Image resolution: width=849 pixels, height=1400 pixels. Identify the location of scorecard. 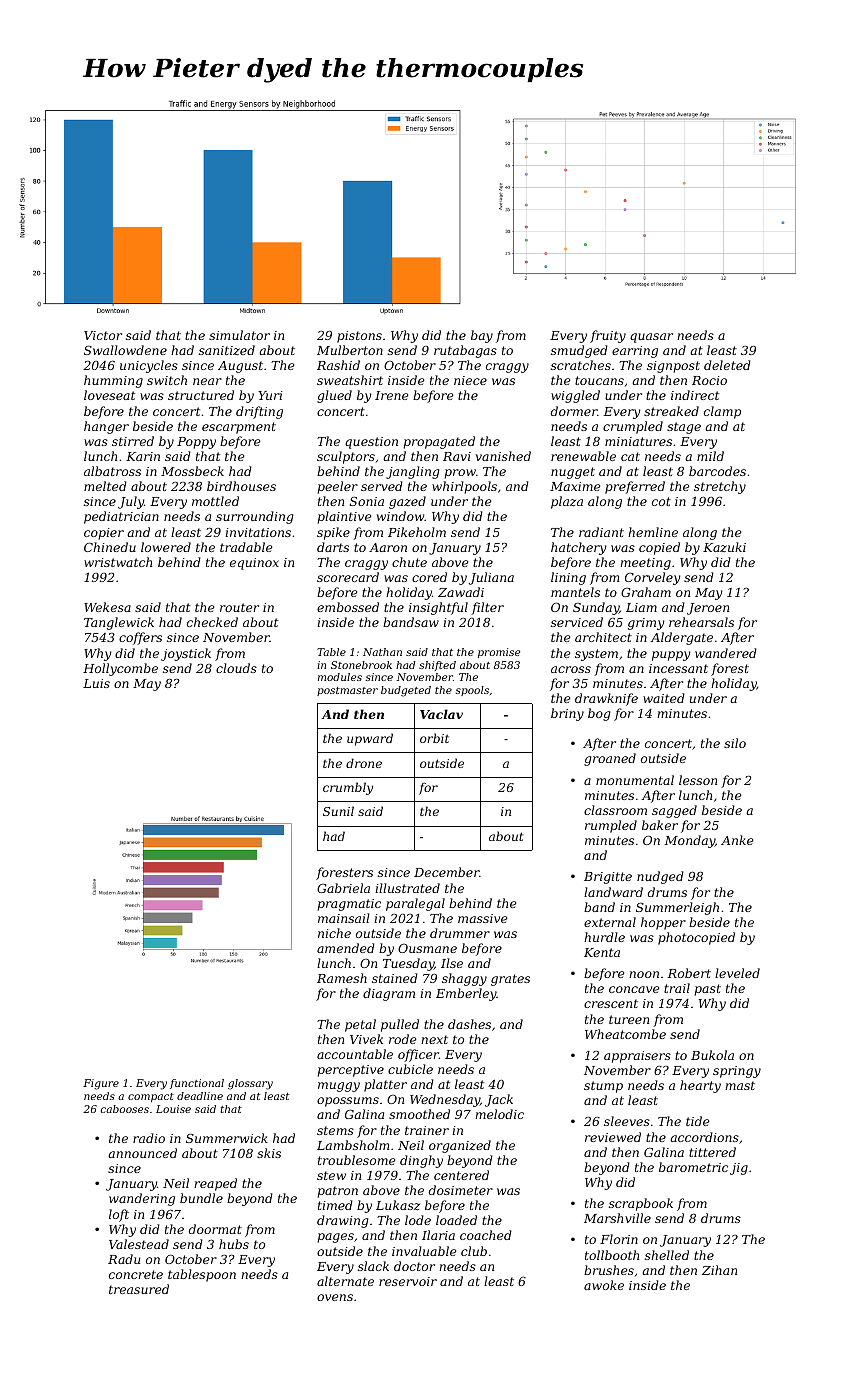
(348, 577).
